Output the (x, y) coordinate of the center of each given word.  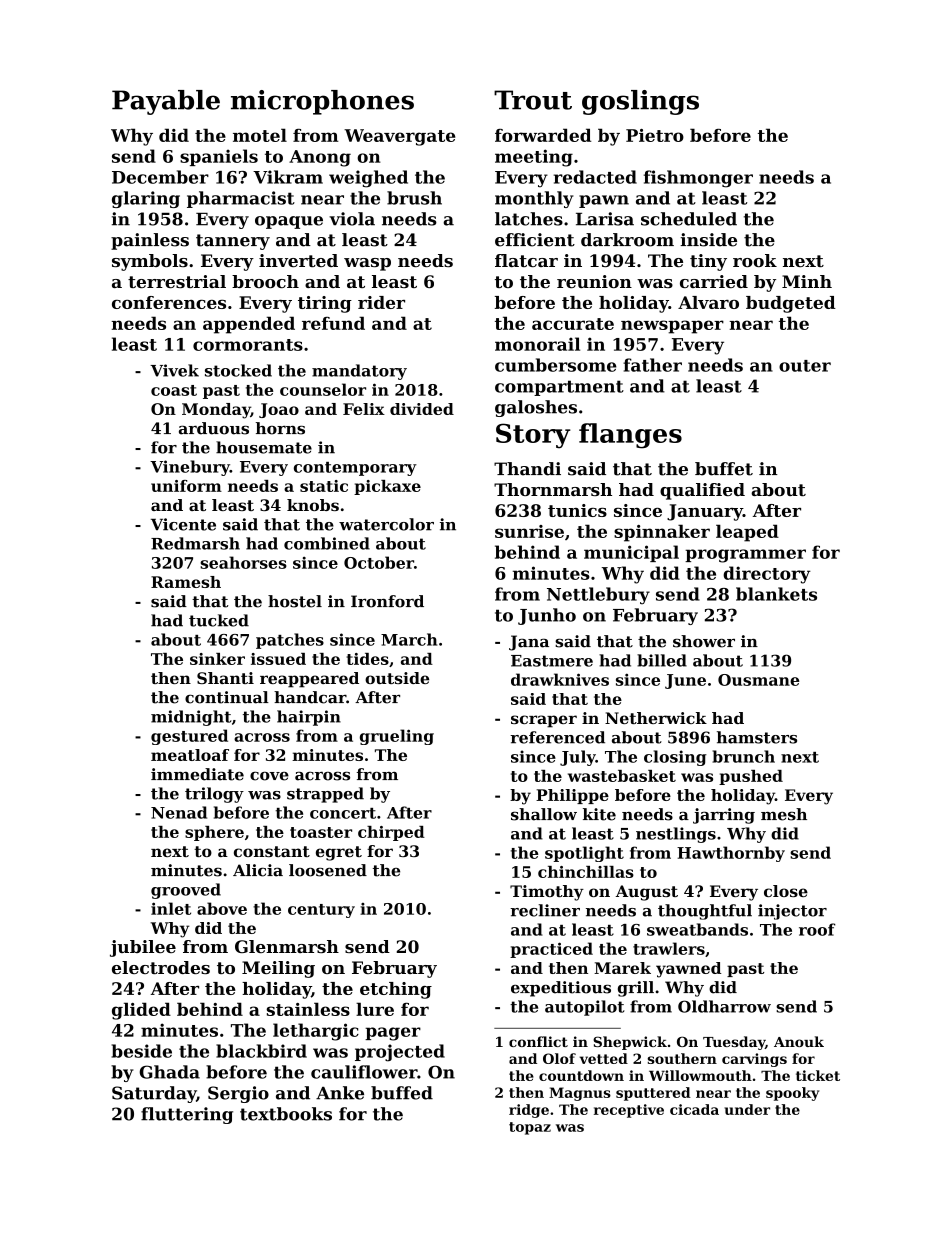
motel (260, 135)
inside (708, 240)
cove (269, 776)
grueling (397, 737)
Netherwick (656, 718)
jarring (724, 816)
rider (381, 302)
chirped (391, 833)
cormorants (248, 345)
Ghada (169, 1072)
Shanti (225, 678)
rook (755, 260)
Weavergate (399, 137)
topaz (530, 1128)
